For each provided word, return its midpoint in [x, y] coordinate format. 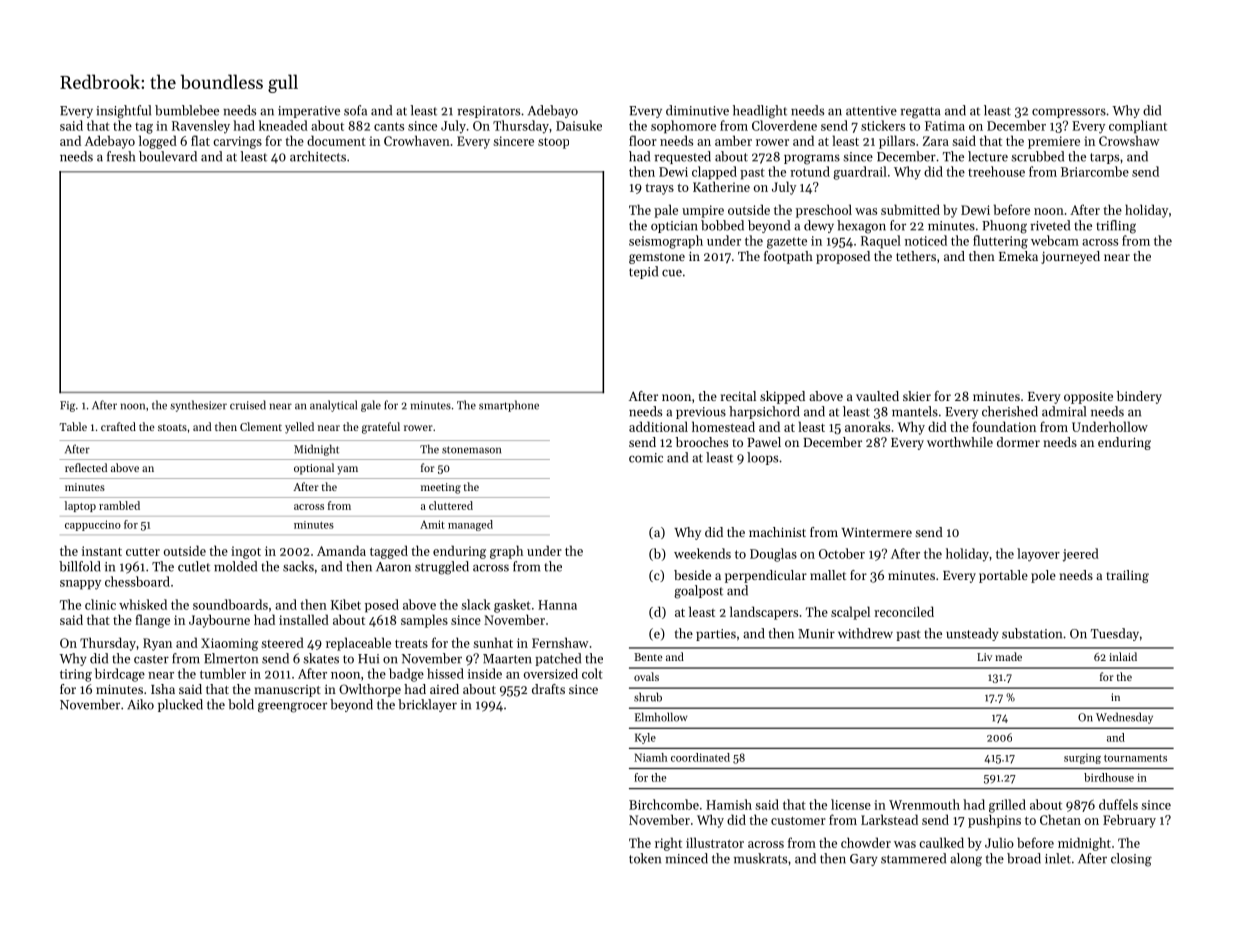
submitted [910, 209]
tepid [643, 272]
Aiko [140, 704]
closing [1131, 860]
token [645, 858]
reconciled [904, 611]
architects [318, 156]
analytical [333, 406]
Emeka [1018, 256]
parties [716, 635]
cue [672, 273]
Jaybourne [219, 621]
